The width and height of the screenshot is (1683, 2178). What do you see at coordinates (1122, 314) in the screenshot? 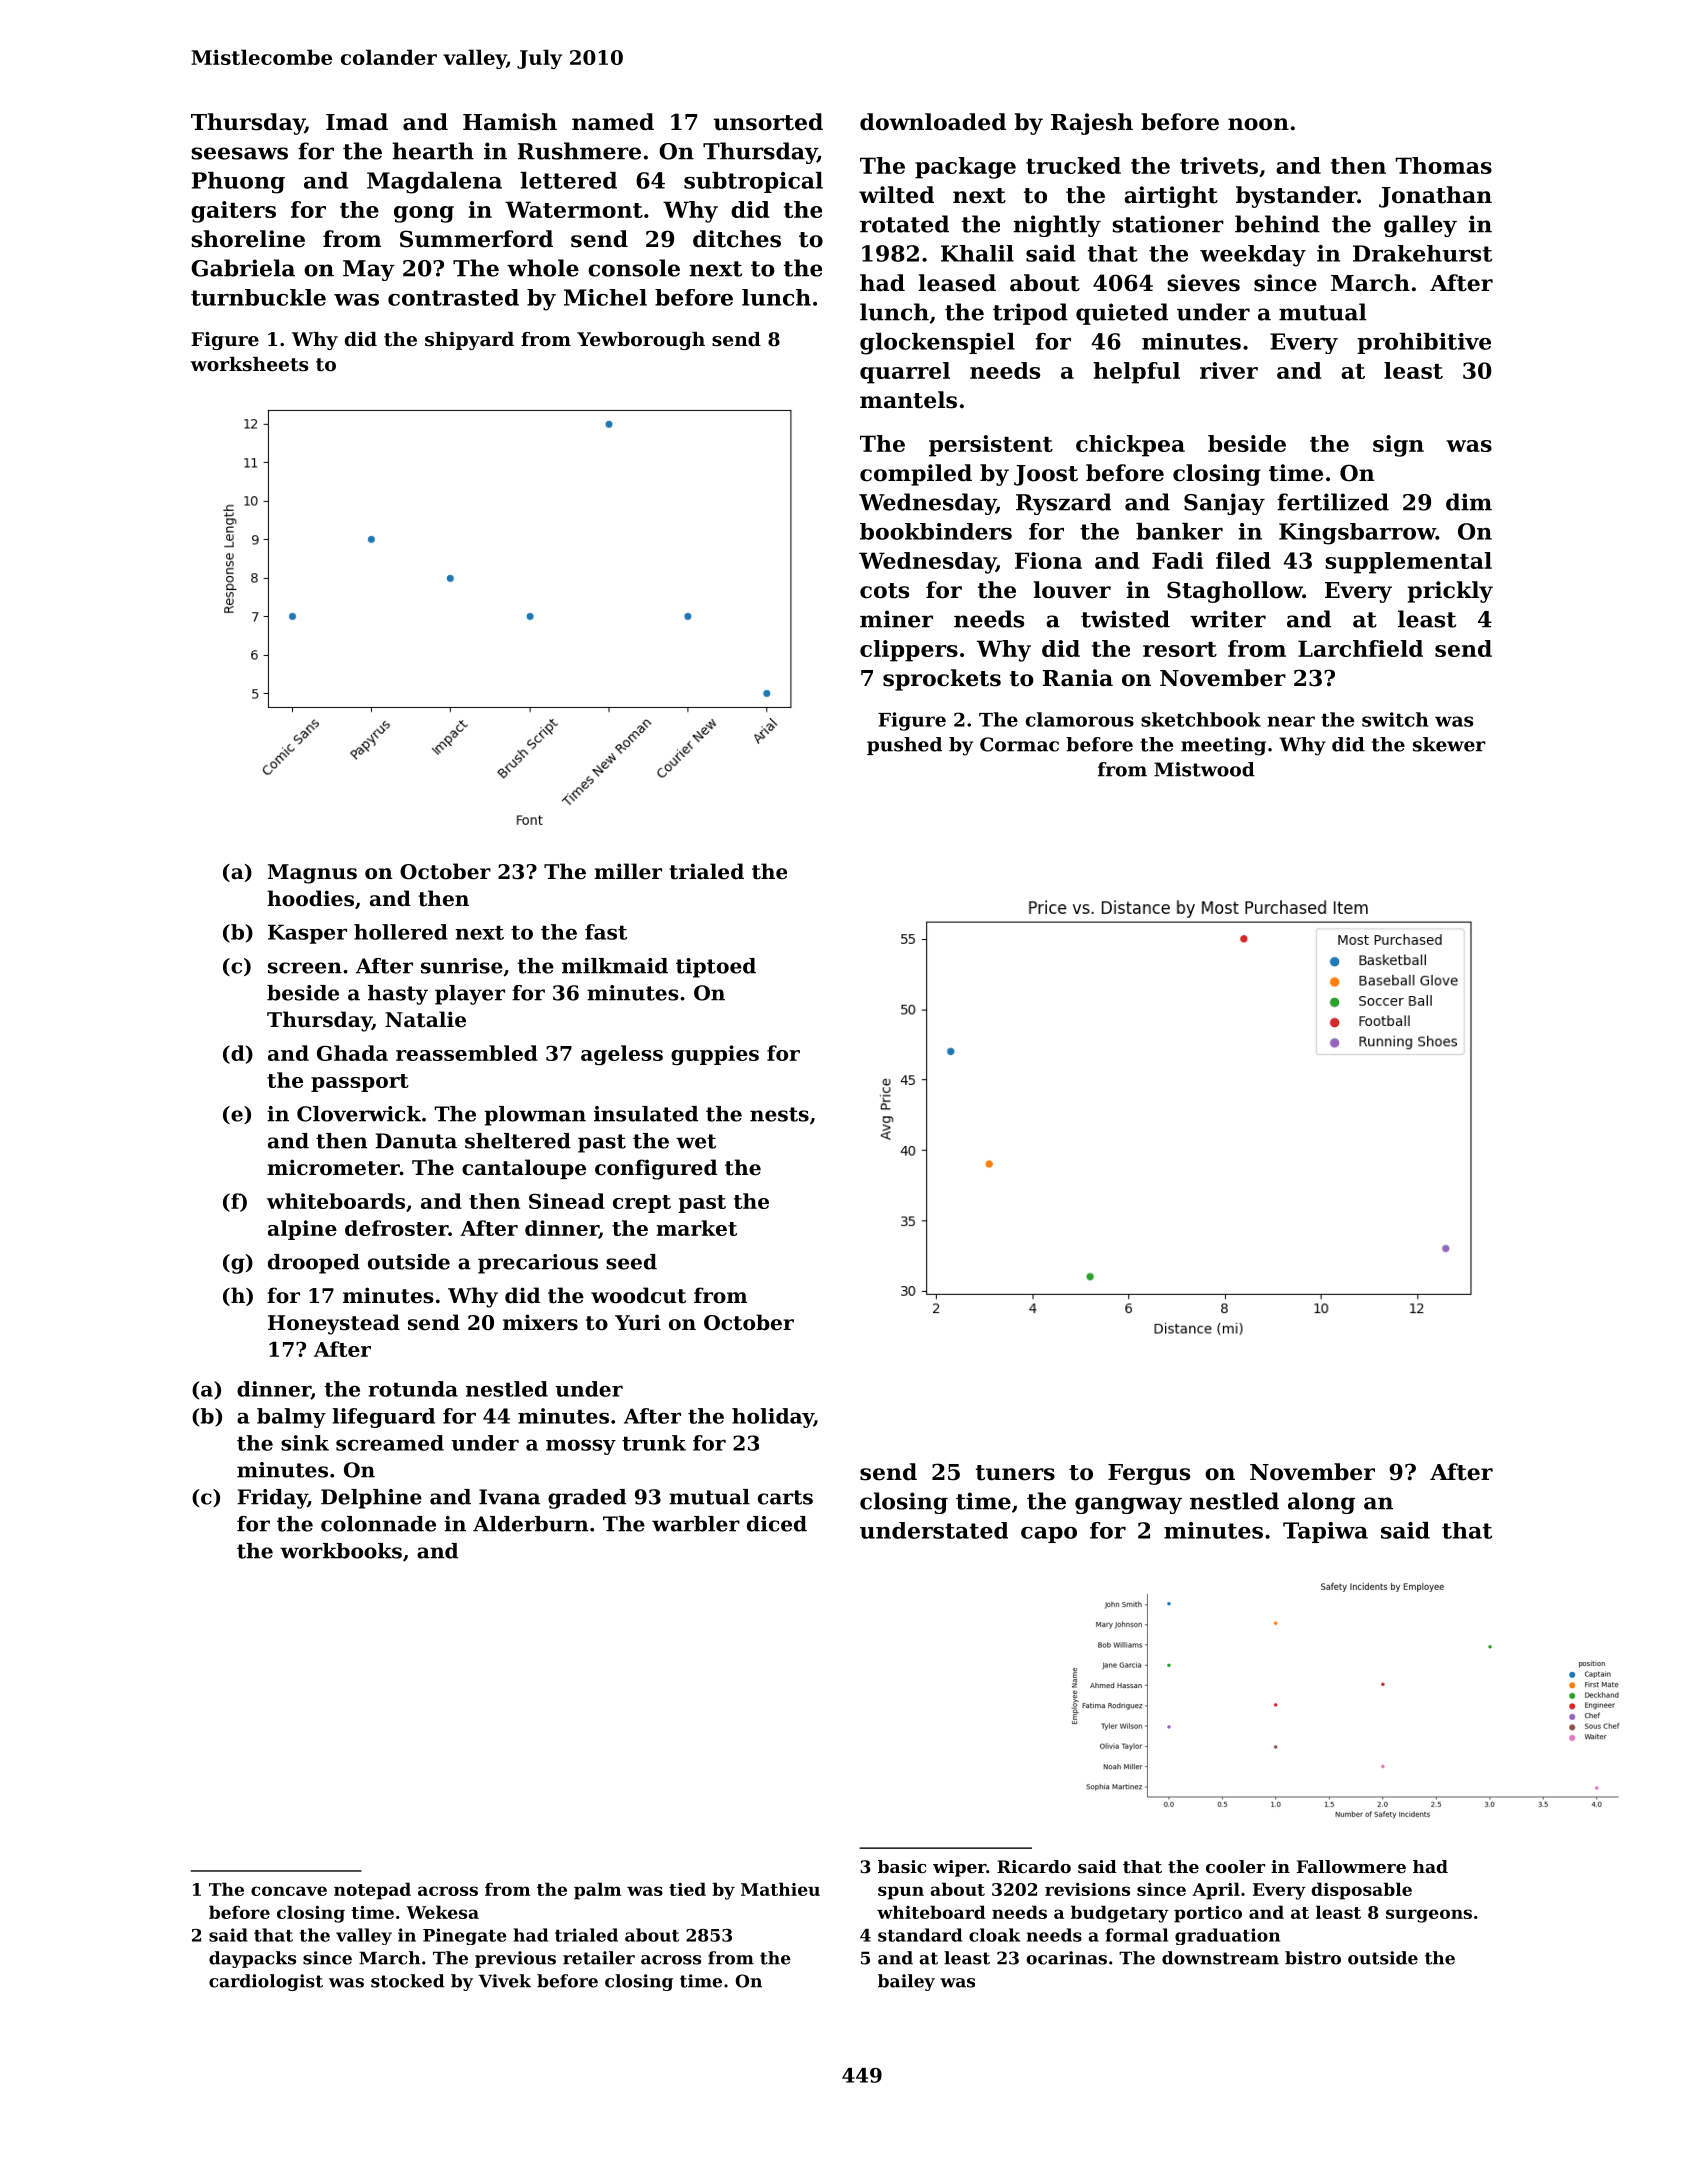
I see `quieted` at bounding box center [1122, 314].
